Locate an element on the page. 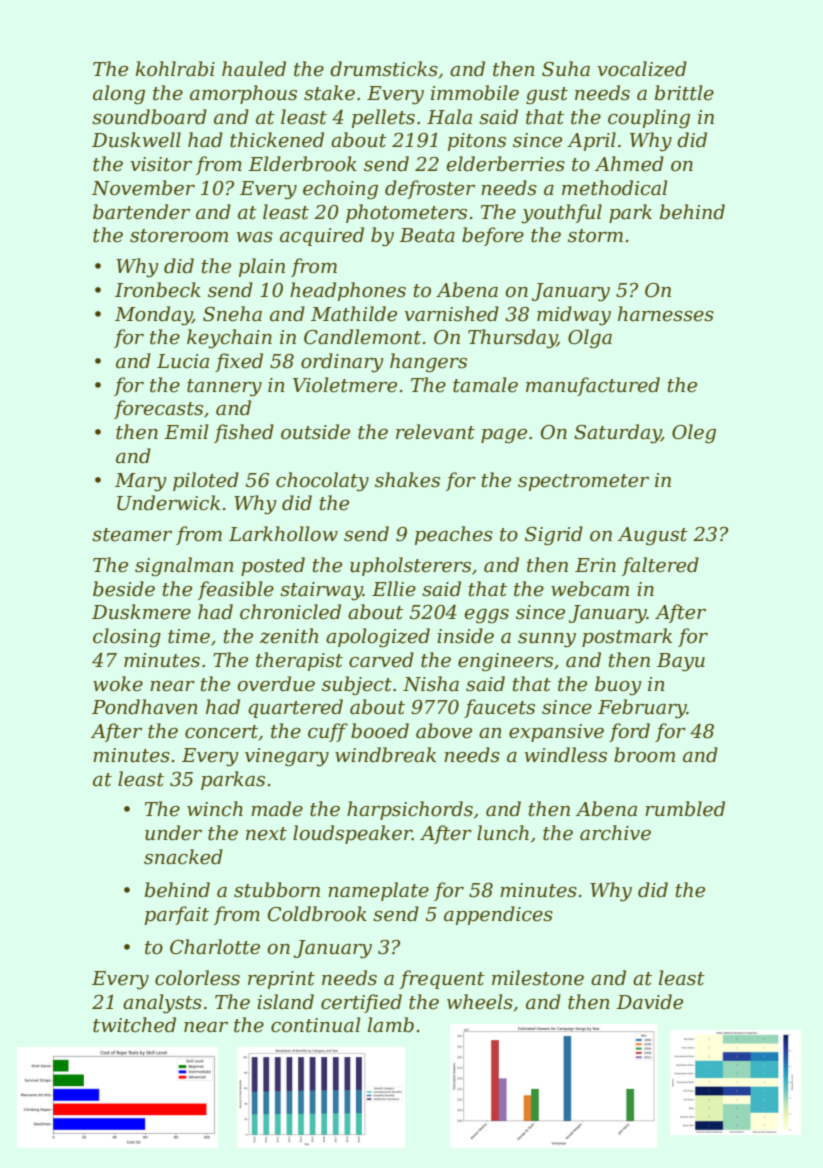 Image resolution: width=823 pixels, height=1168 pixels. pellets is located at coordinates (383, 118).
